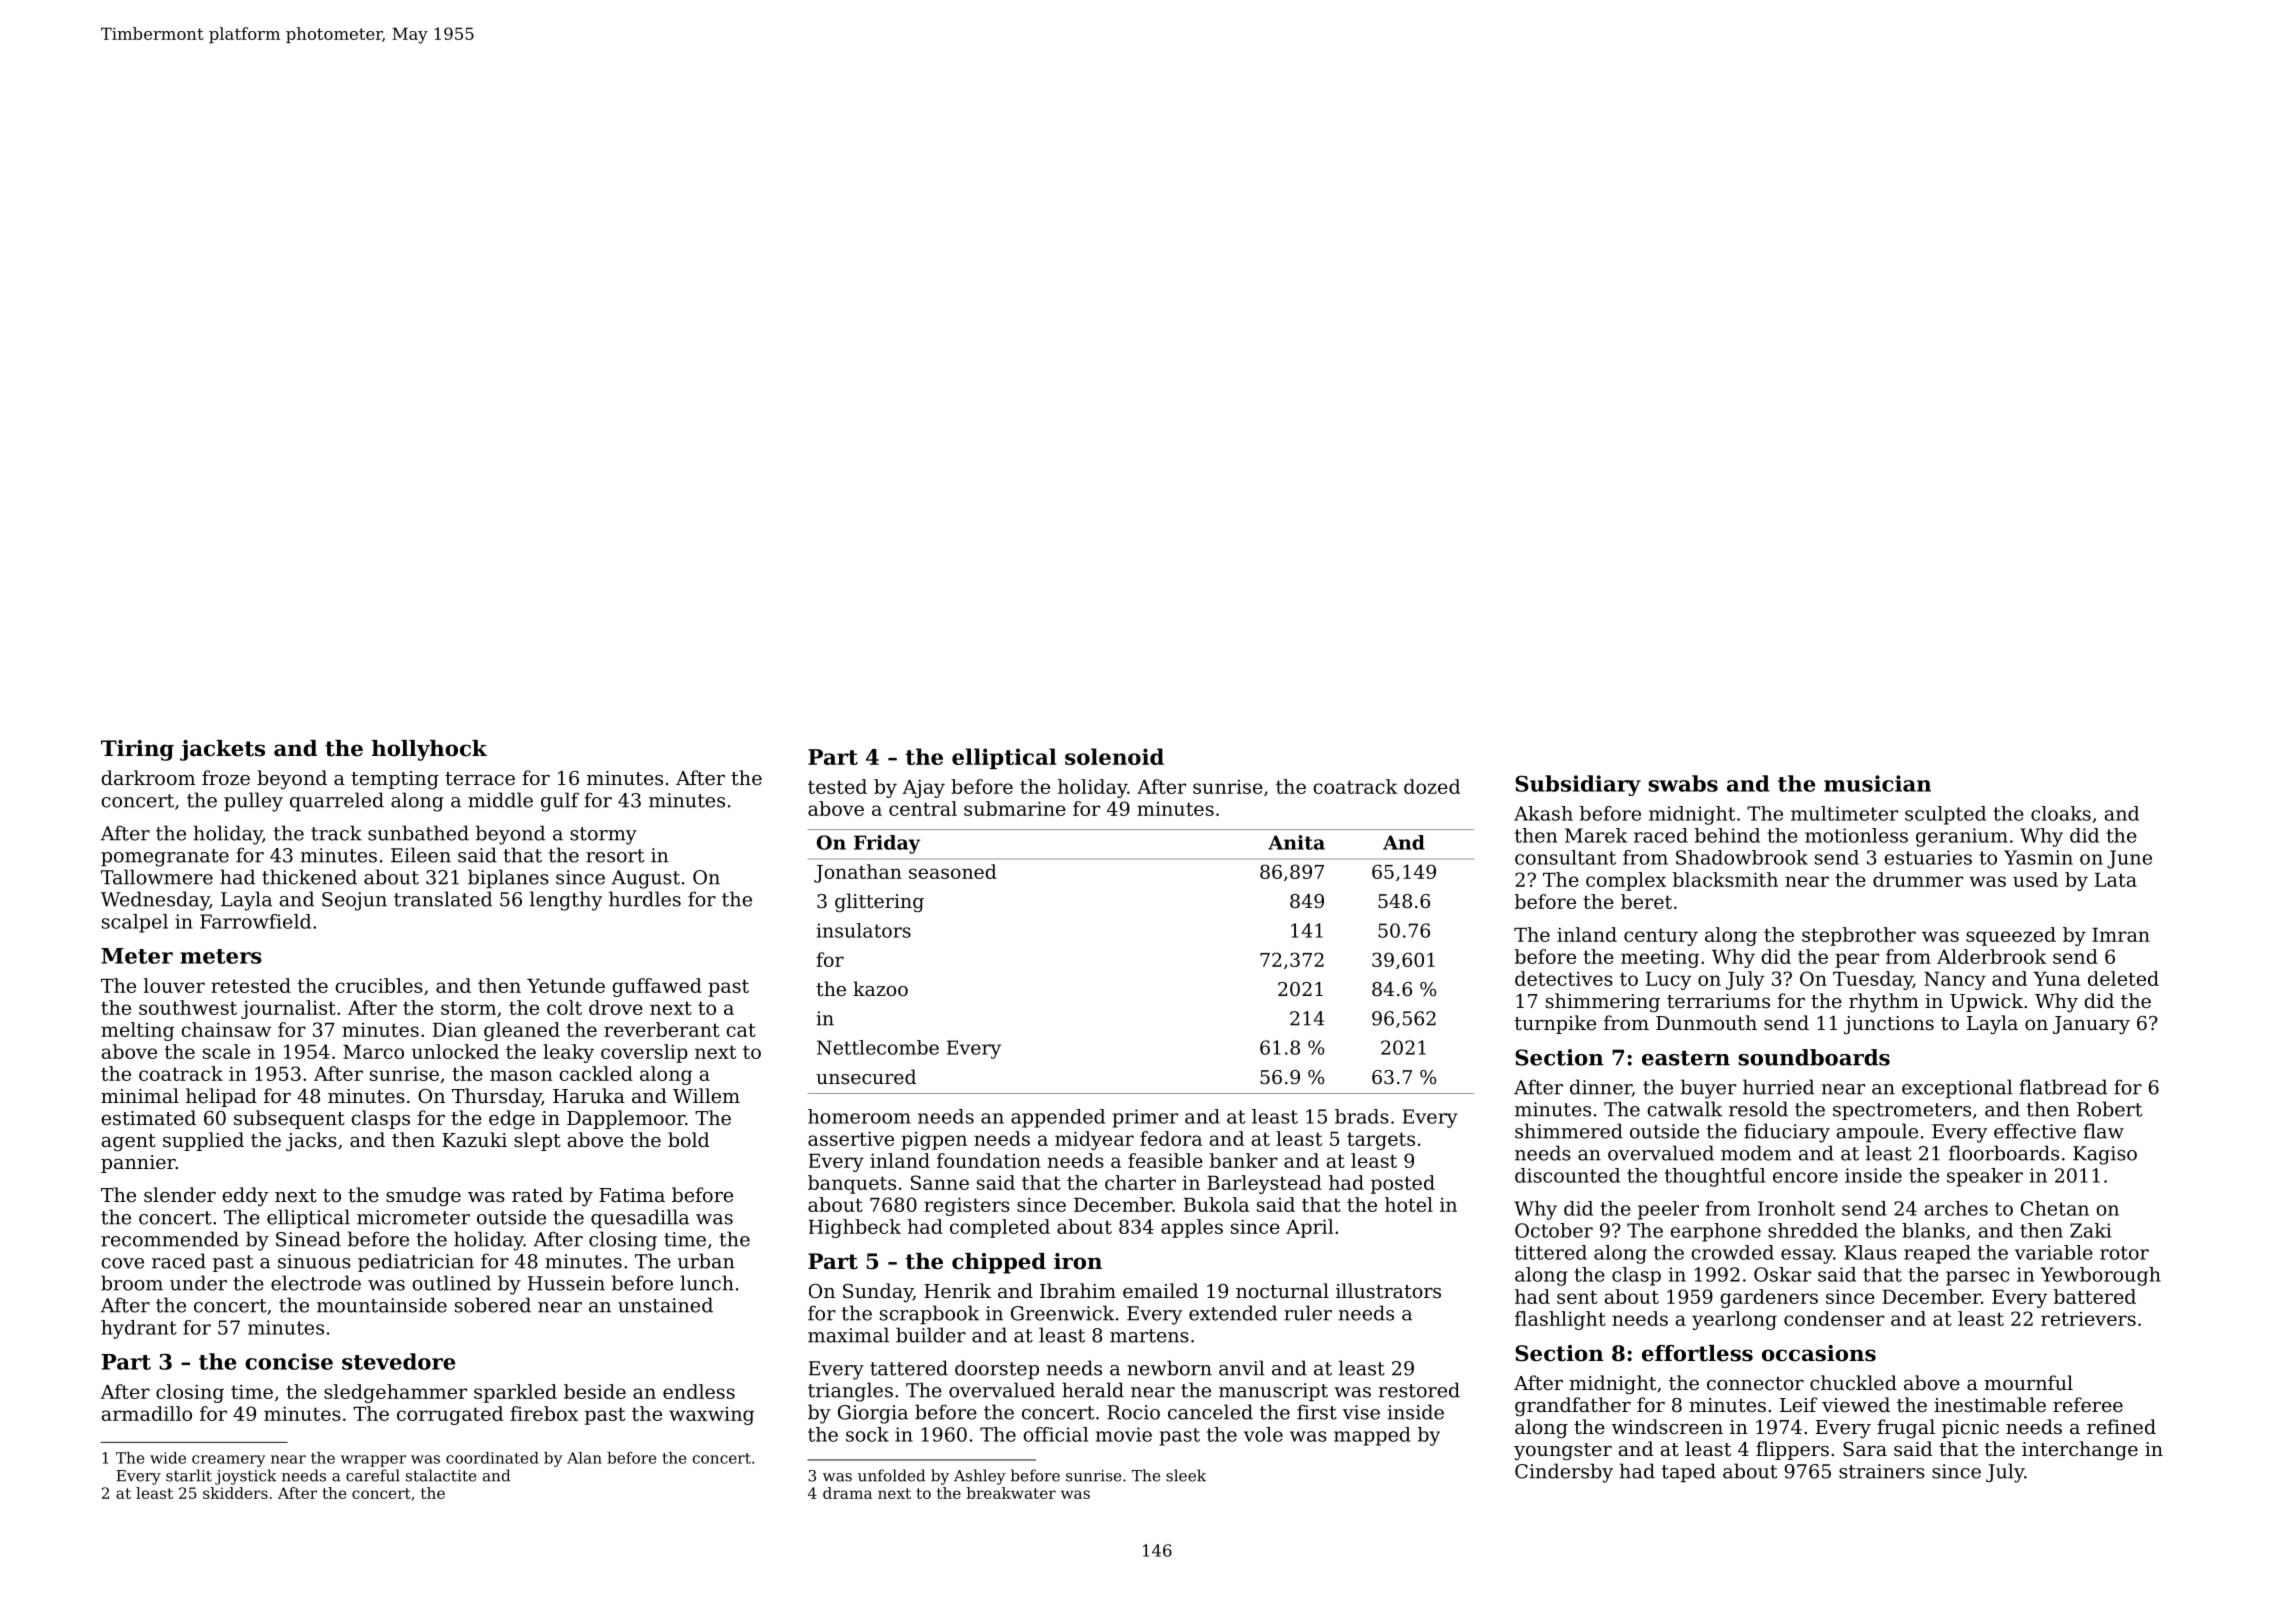 The height and width of the screenshot is (1614, 2282). I want to click on illustrators, so click(1388, 1290).
